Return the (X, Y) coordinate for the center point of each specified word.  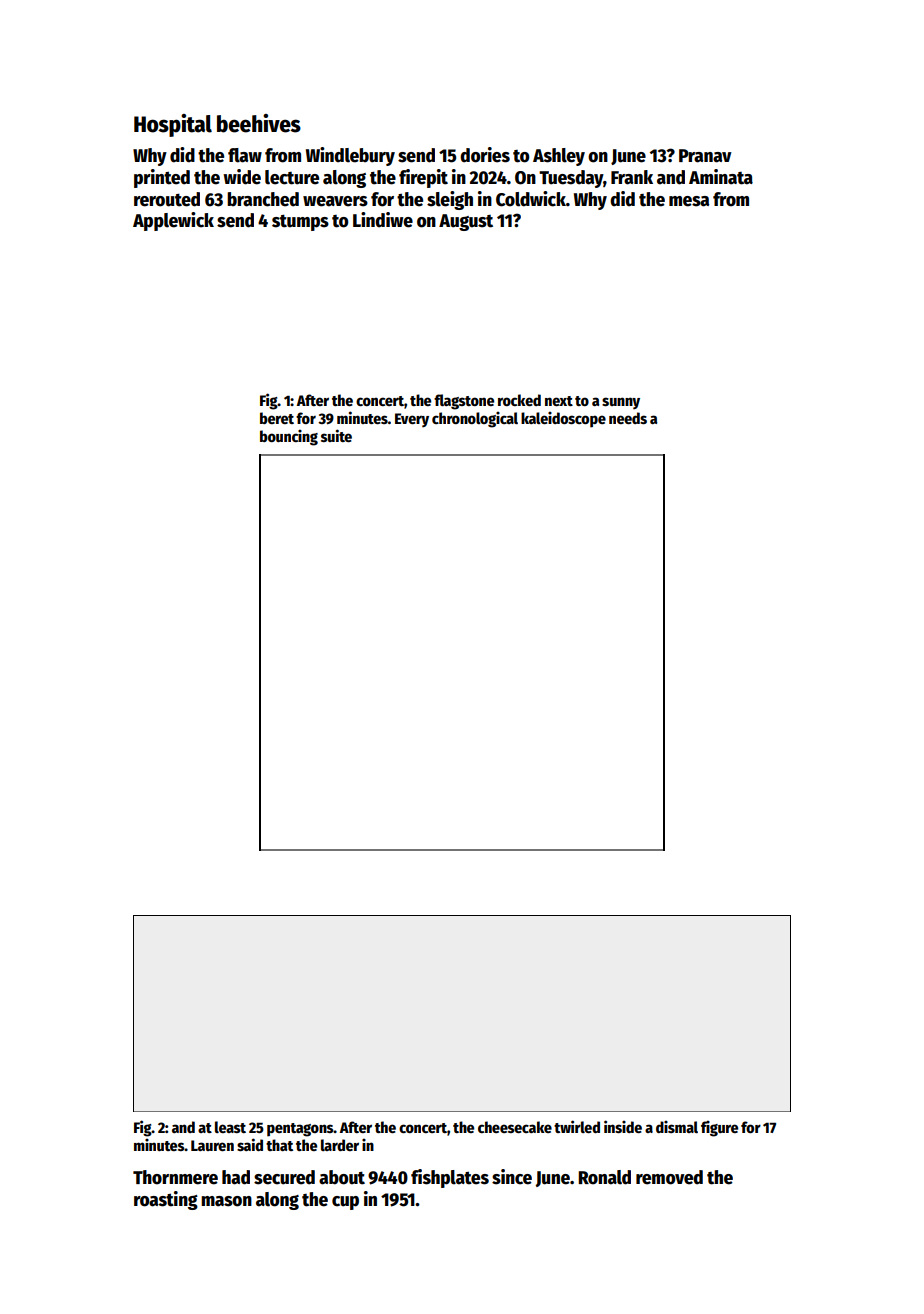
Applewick (173, 221)
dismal (677, 1126)
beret (277, 418)
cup (345, 1203)
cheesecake (515, 1127)
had (236, 1177)
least (230, 1127)
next (559, 401)
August (466, 222)
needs (628, 418)
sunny (621, 403)
